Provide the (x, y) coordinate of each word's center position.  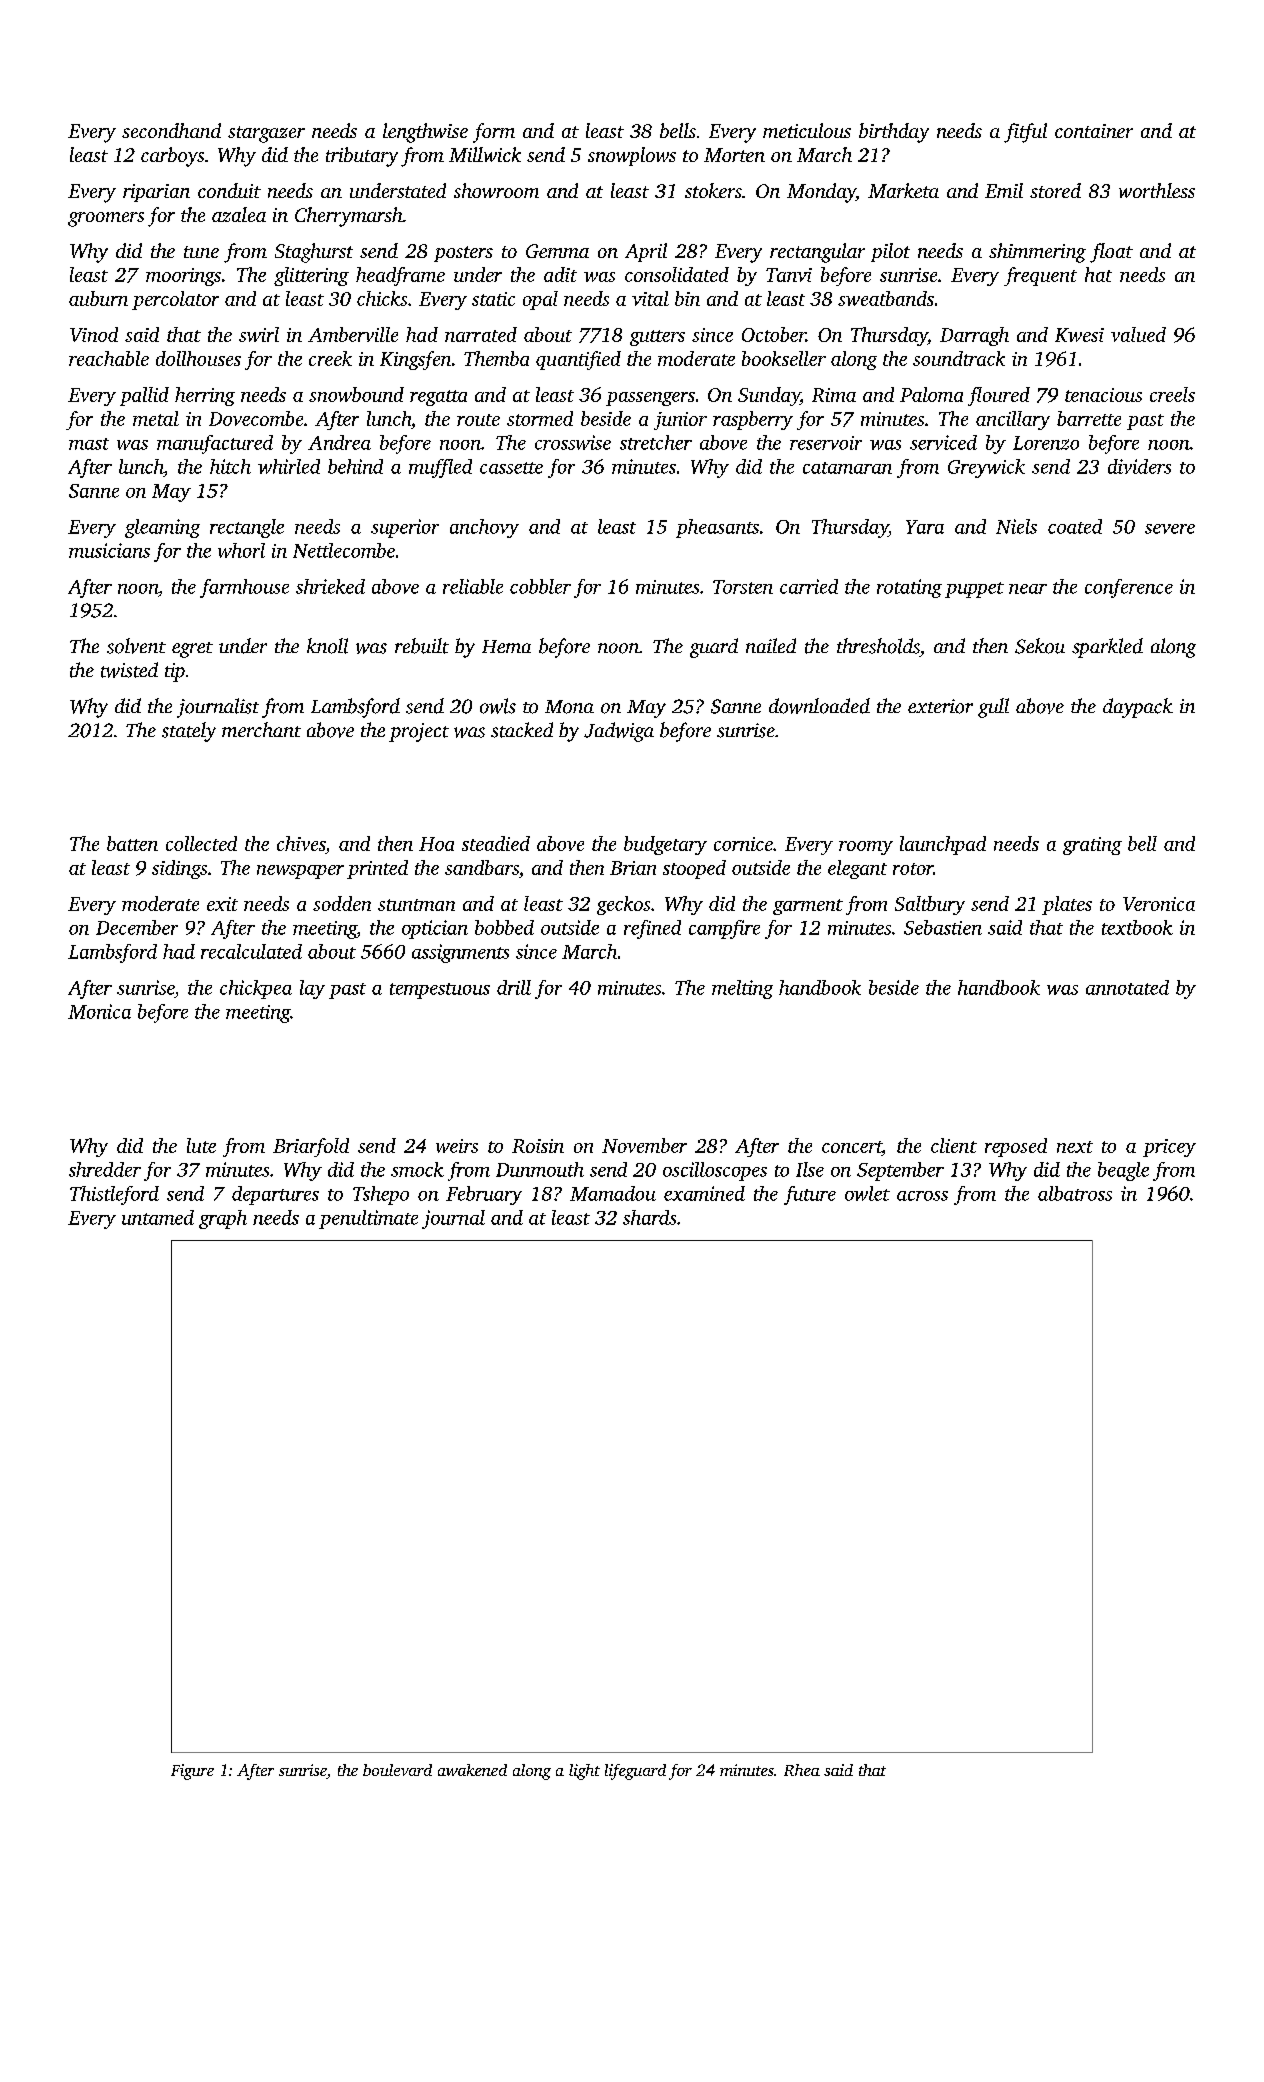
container (1094, 131)
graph (223, 1219)
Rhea (802, 1770)
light (584, 1772)
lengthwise (425, 133)
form (494, 133)
